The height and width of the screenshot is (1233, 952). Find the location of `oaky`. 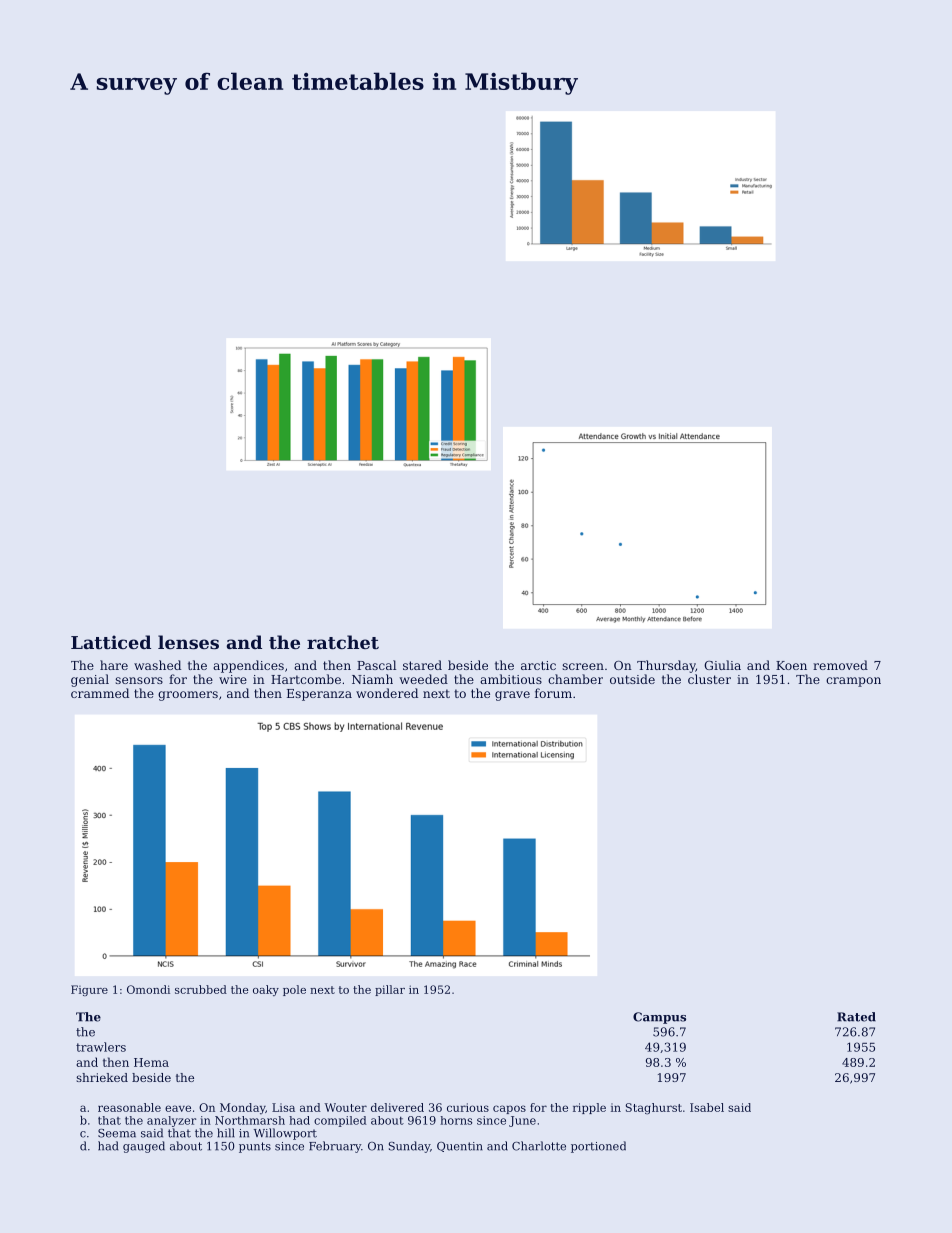

oaky is located at coordinates (266, 990).
